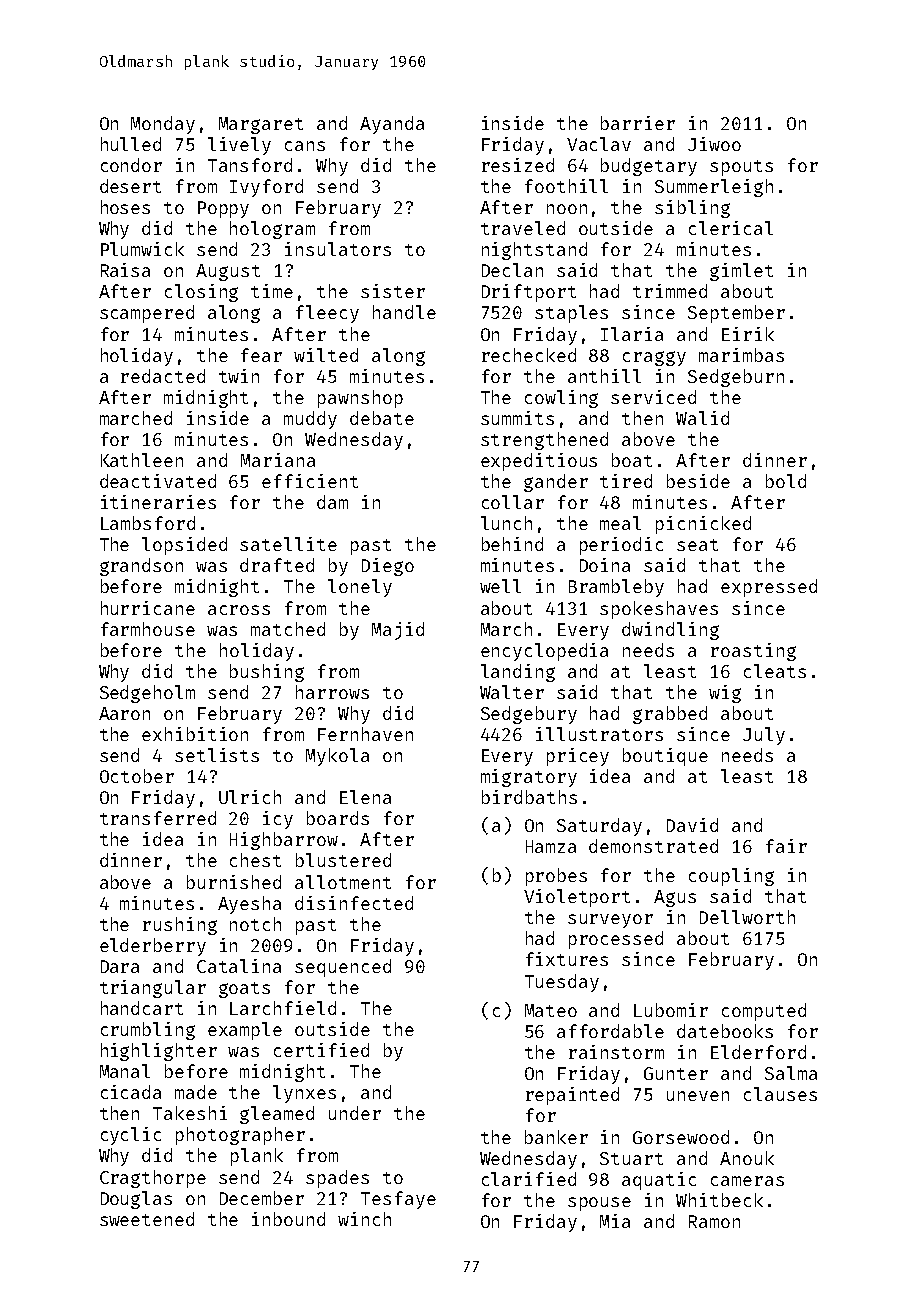 The height and width of the screenshot is (1311, 924). What do you see at coordinates (288, 1219) in the screenshot?
I see `inbound` at bounding box center [288, 1219].
